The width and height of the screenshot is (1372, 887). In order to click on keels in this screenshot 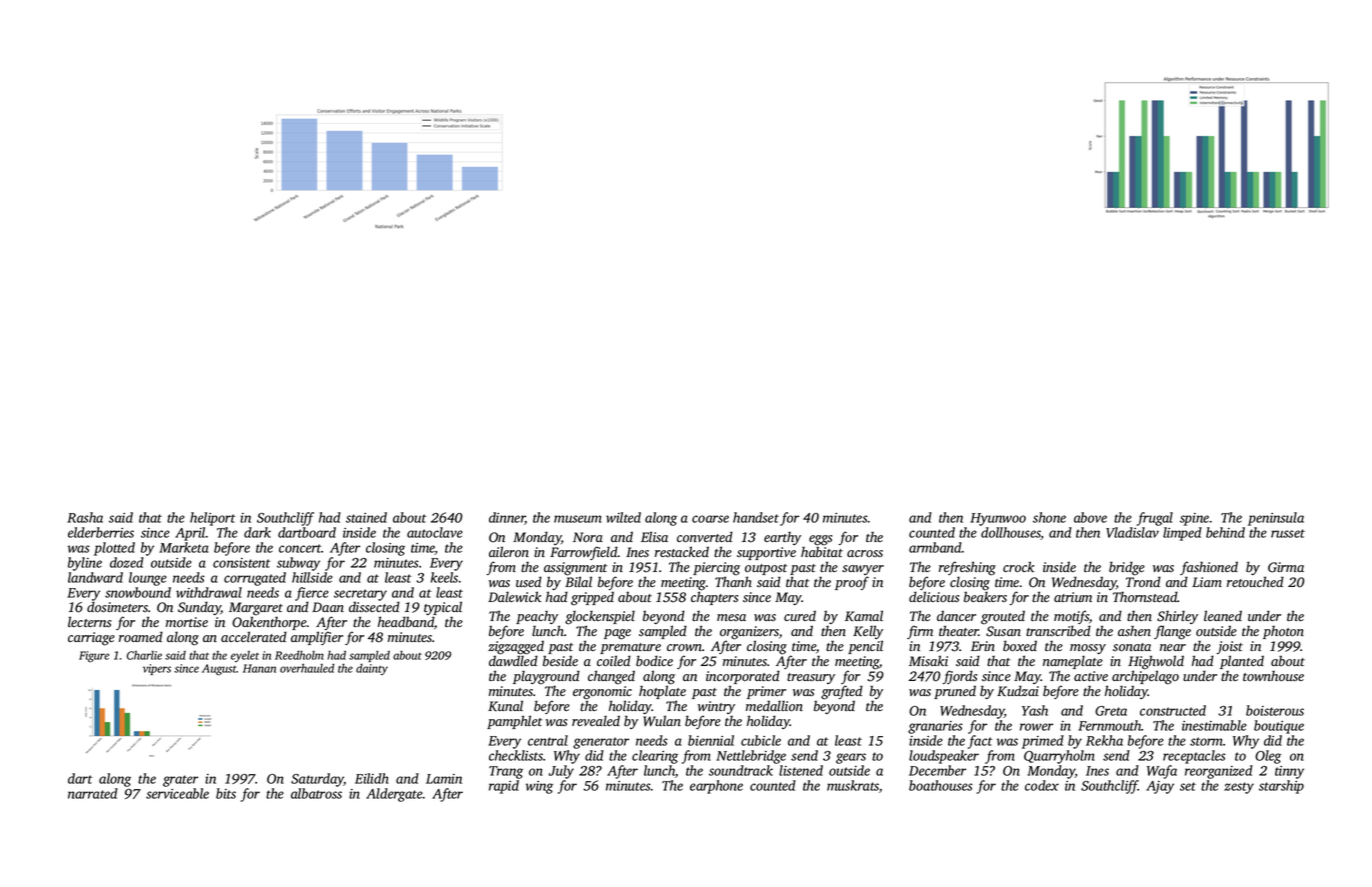, I will do `click(444, 577)`.
